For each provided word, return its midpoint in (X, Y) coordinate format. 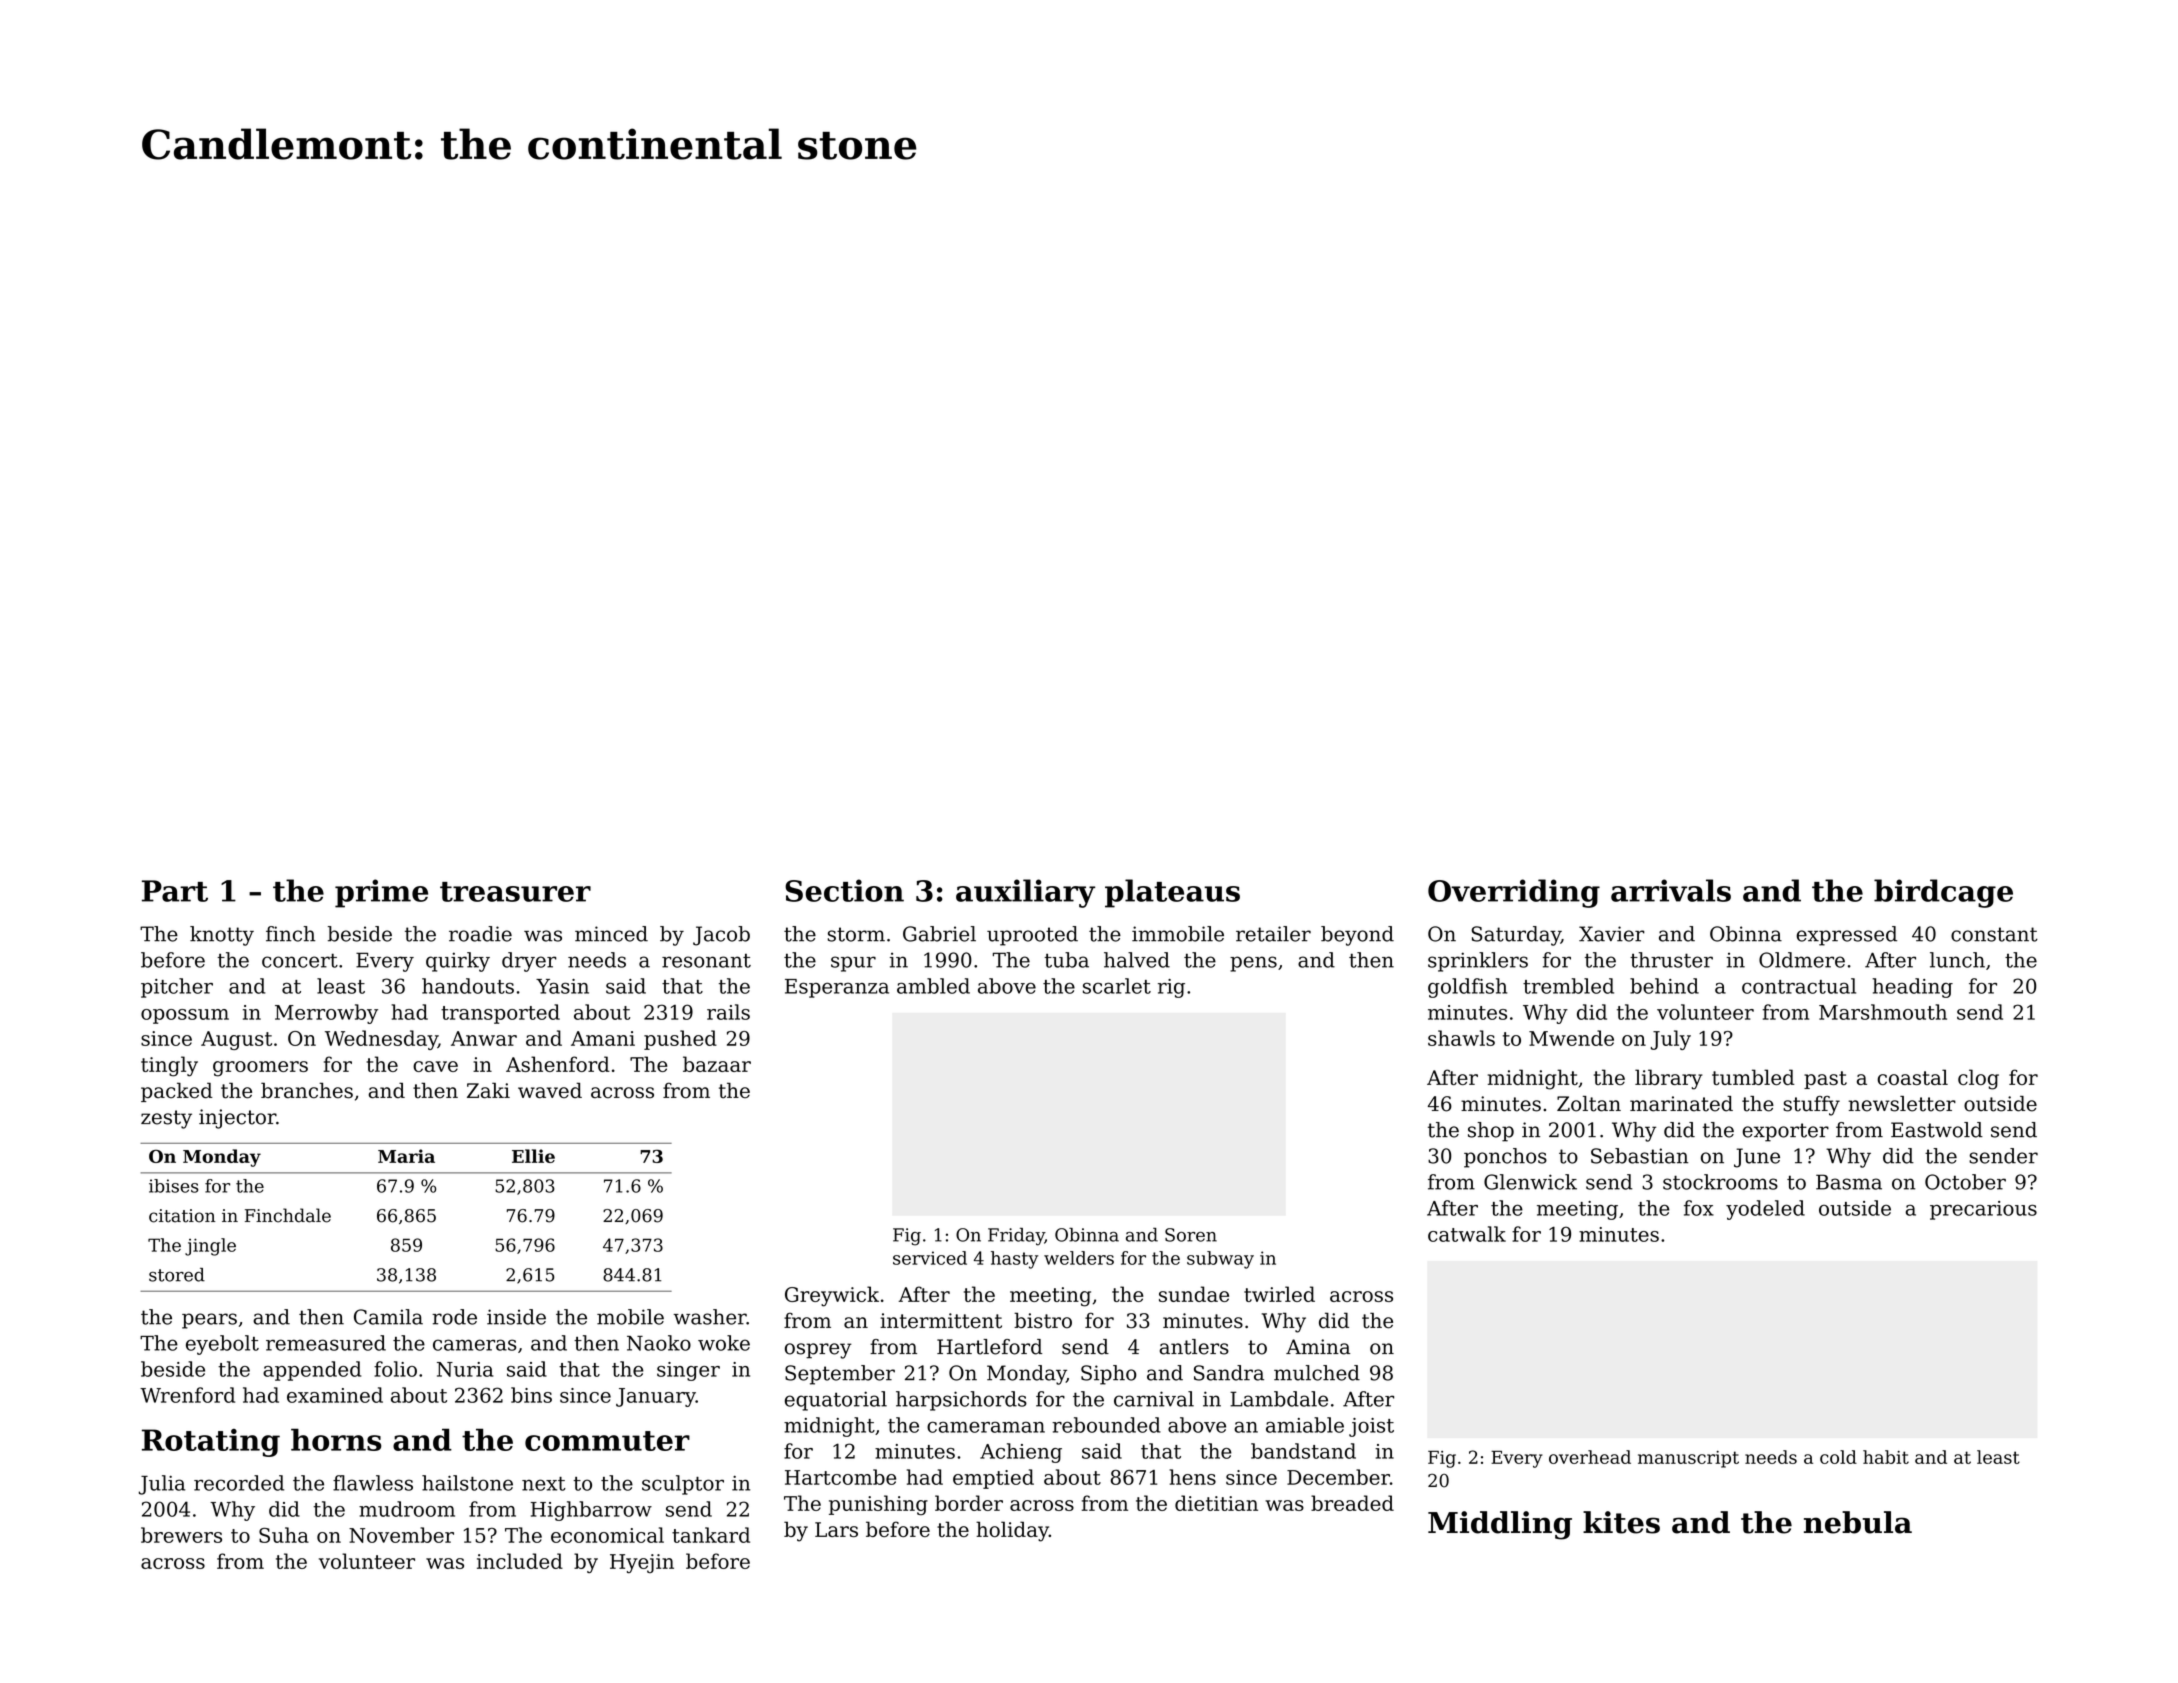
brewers (181, 1535)
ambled (933, 986)
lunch (1957, 960)
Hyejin (642, 1563)
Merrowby (326, 1014)
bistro (1043, 1320)
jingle (210, 1247)
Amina (1318, 1347)
